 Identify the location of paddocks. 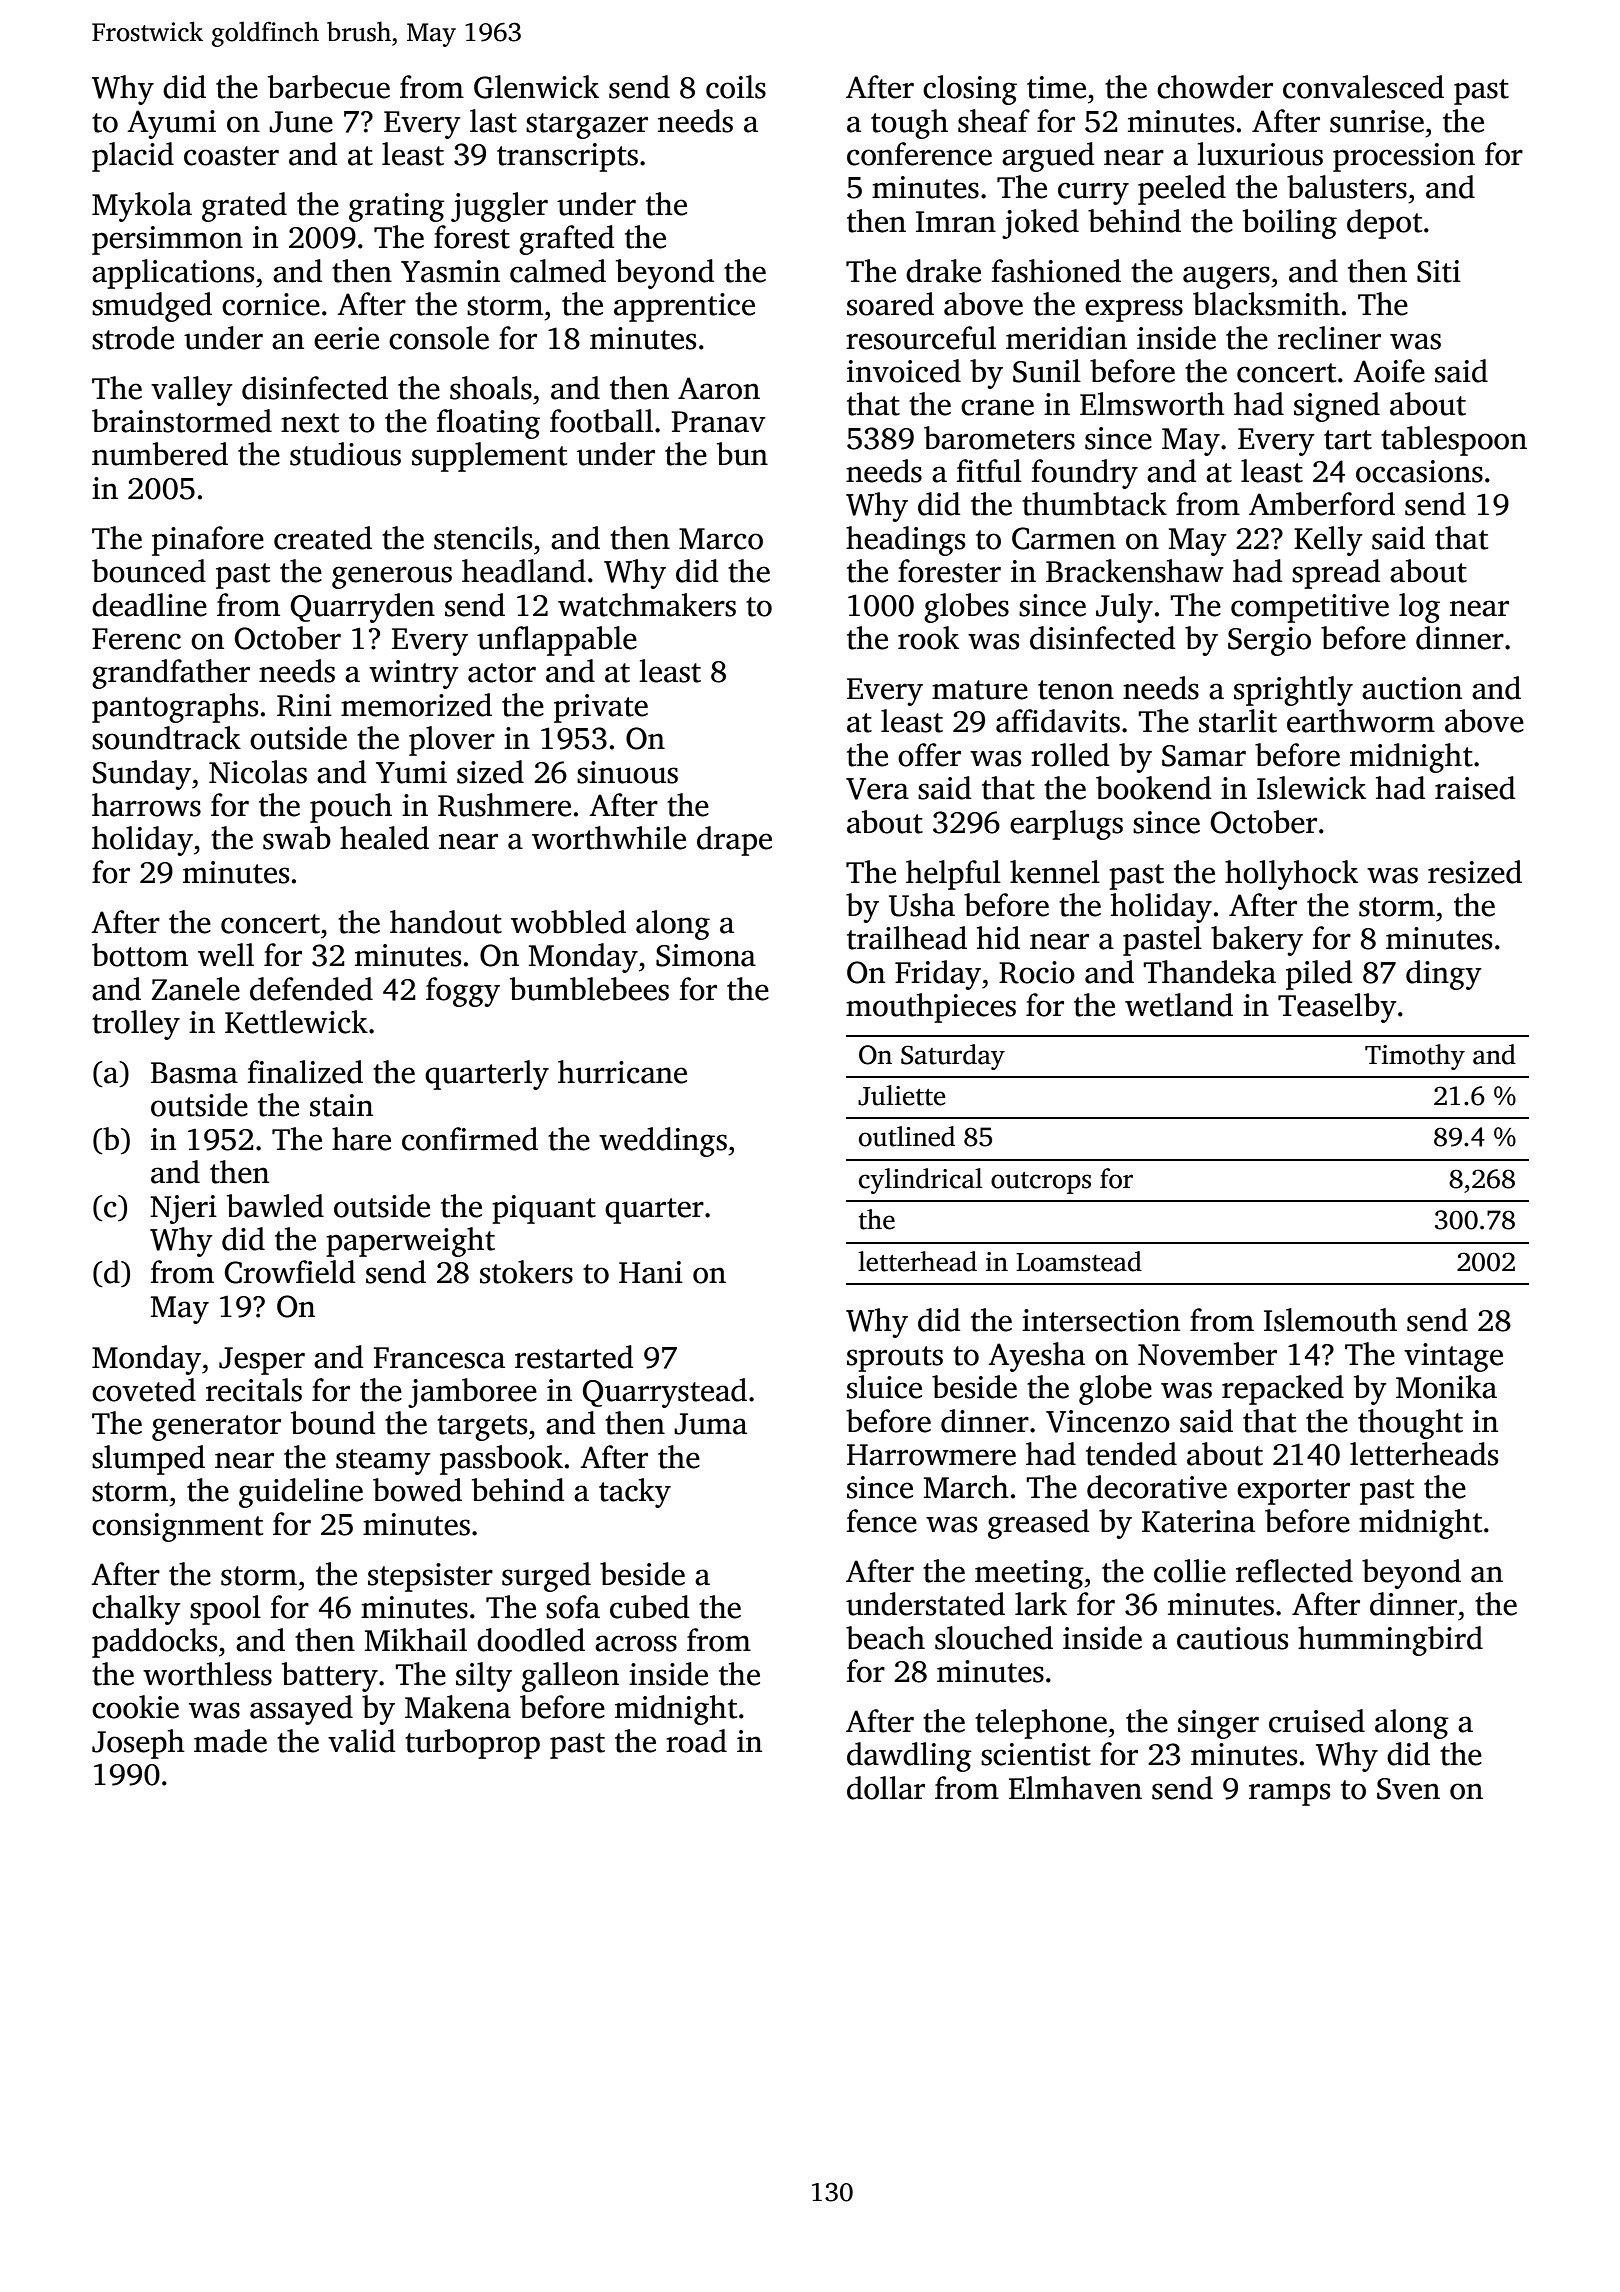
(154, 1643).
